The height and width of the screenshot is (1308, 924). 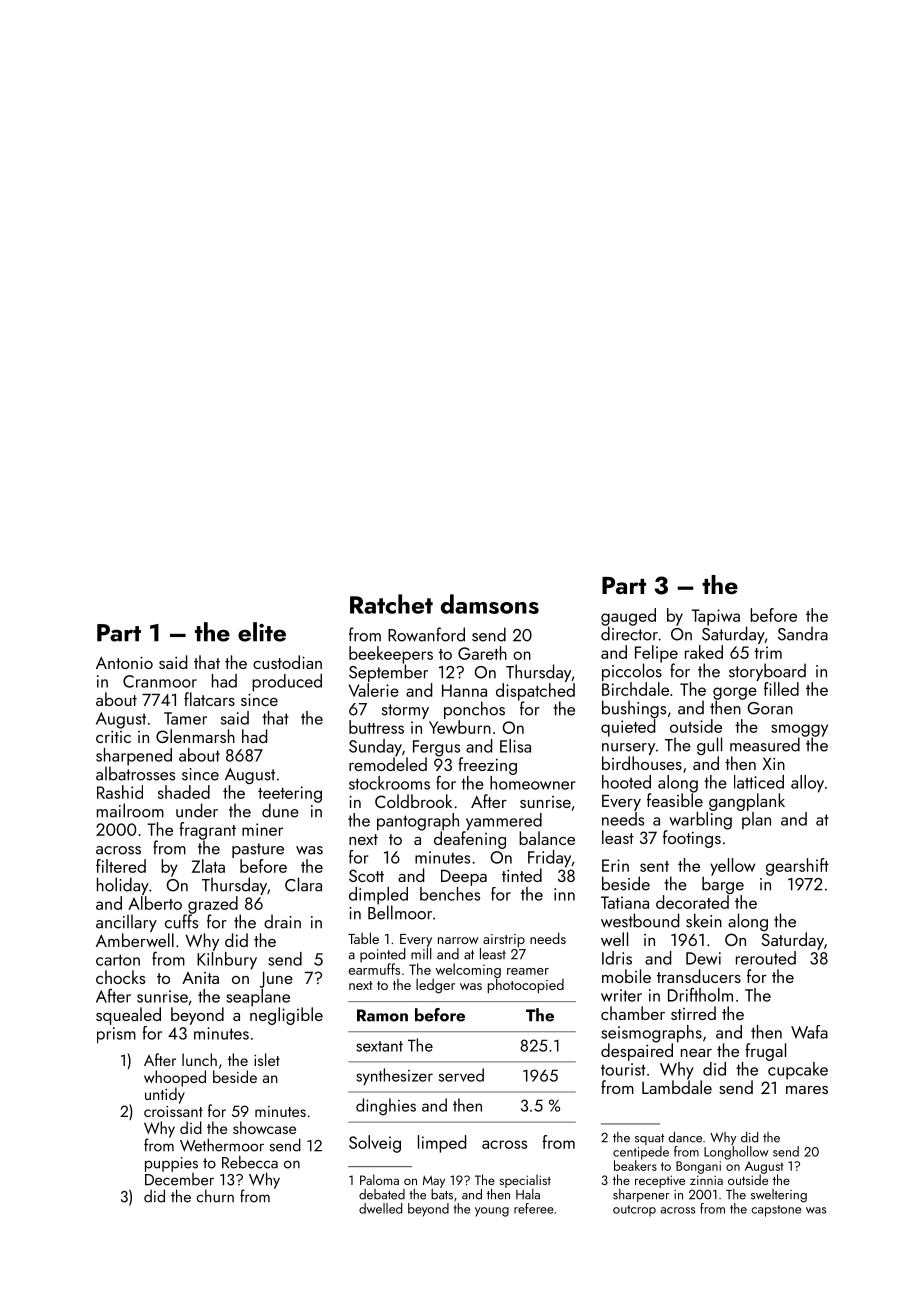 I want to click on yellow, so click(x=732, y=867).
